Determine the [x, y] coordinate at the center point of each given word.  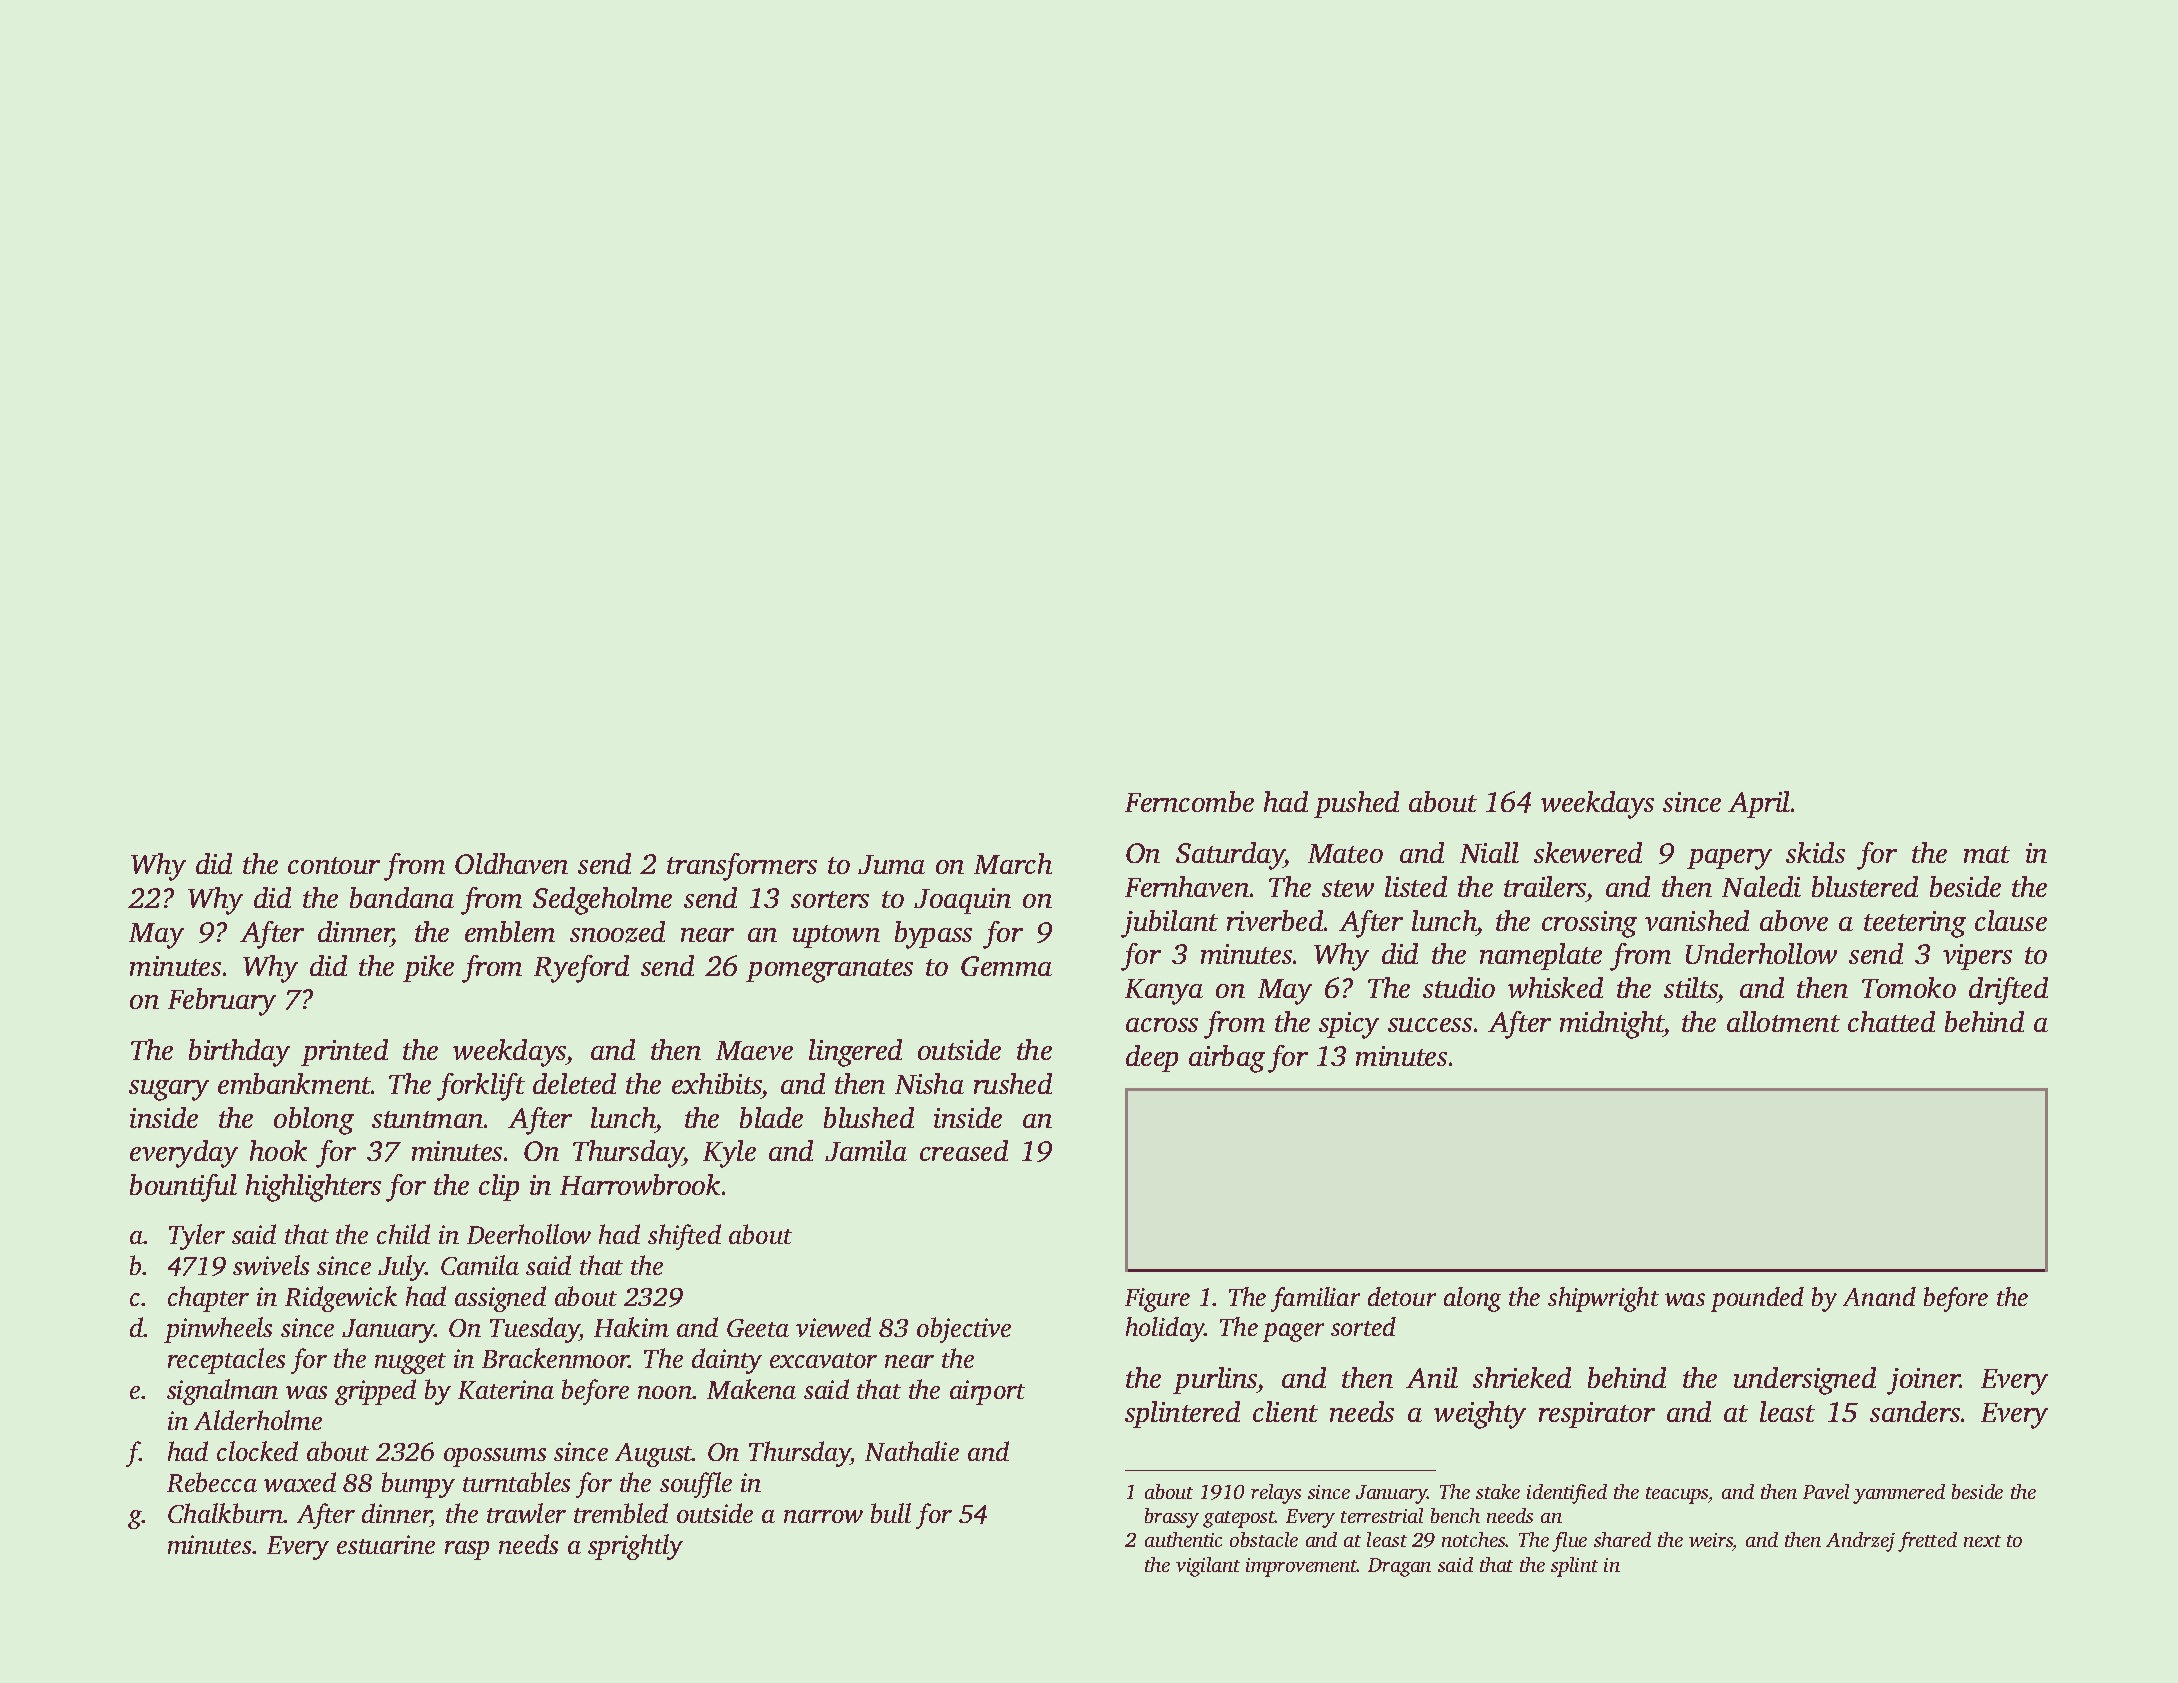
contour [334, 865]
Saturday [1230, 856]
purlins [1215, 1380]
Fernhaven [1187, 886]
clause [2011, 920]
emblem [510, 931]
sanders [1915, 1411]
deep [1152, 1058]
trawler [526, 1513]
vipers [1977, 957]
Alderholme [258, 1420]
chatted [1891, 1021]
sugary [169, 1090]
